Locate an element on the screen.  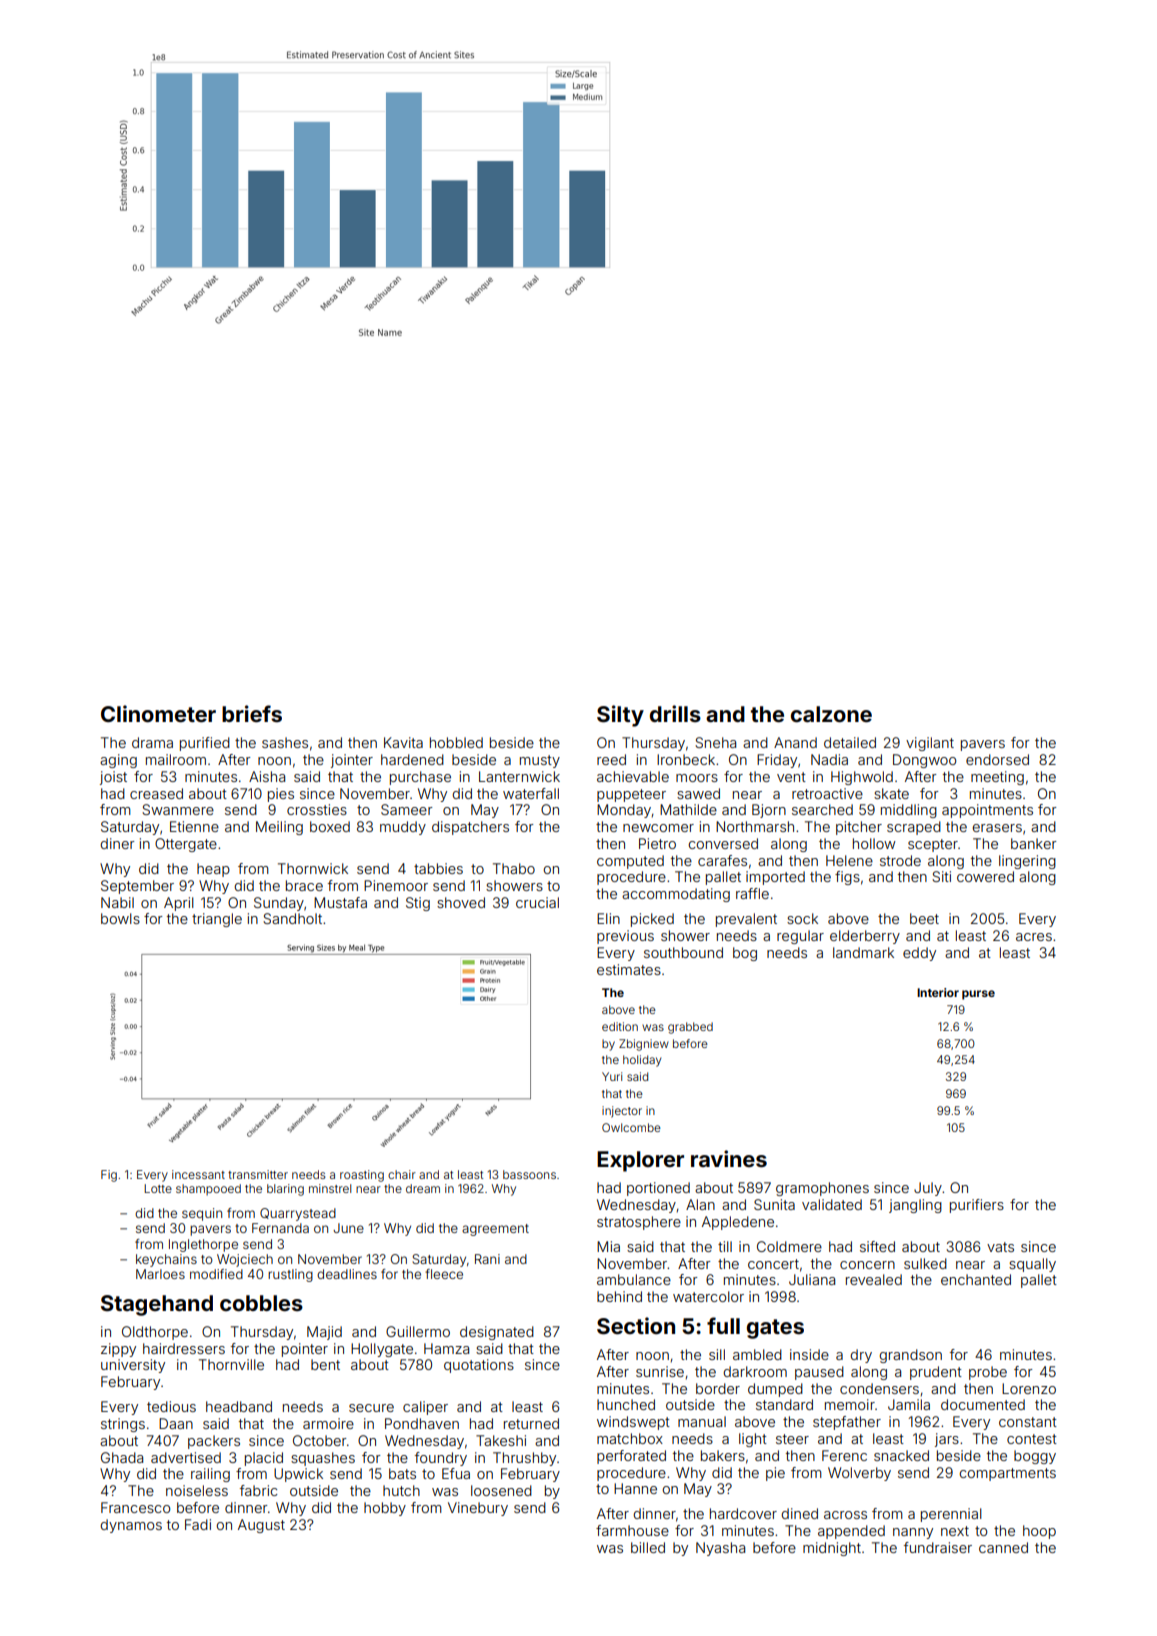
incessant is located at coordinates (198, 1174).
